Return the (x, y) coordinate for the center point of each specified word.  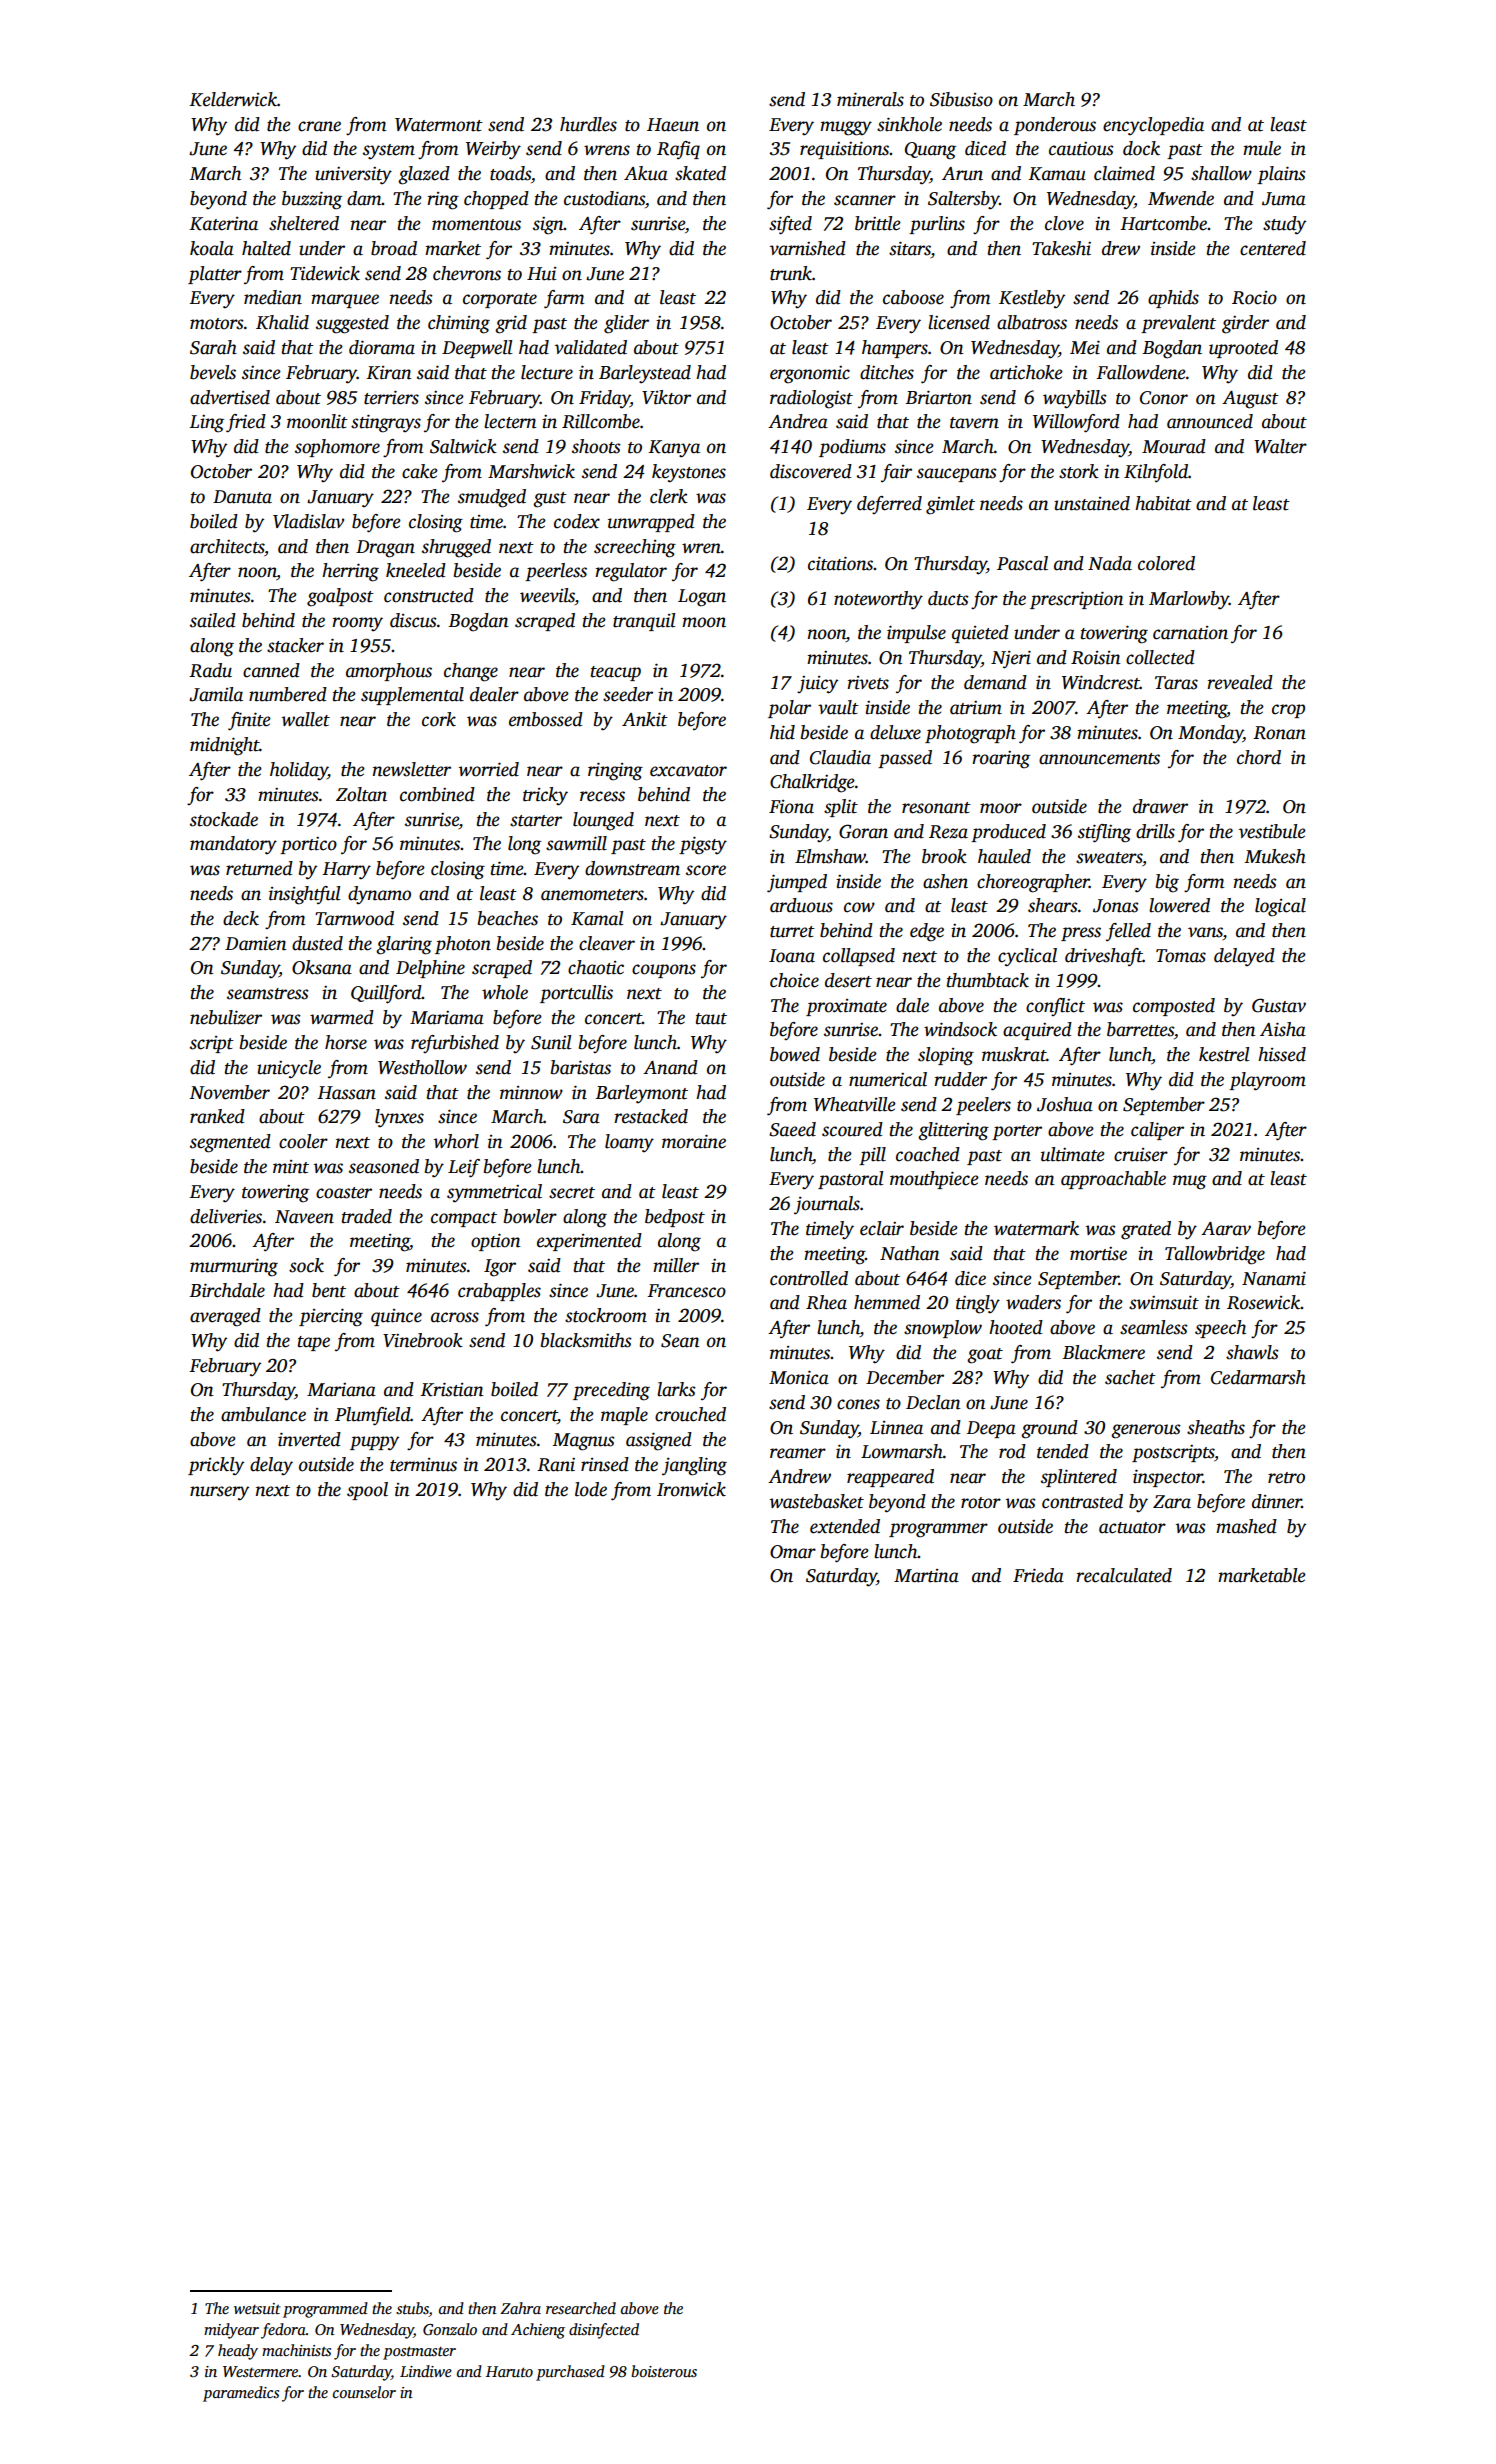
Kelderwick (233, 99)
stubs (412, 2309)
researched (581, 2308)
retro (1286, 1478)
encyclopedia (1153, 126)
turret (792, 932)
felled (1128, 932)
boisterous (664, 2371)
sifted (790, 225)
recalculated (1124, 1575)
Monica (799, 1377)
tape (314, 1343)
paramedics (241, 2394)
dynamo (379, 895)
